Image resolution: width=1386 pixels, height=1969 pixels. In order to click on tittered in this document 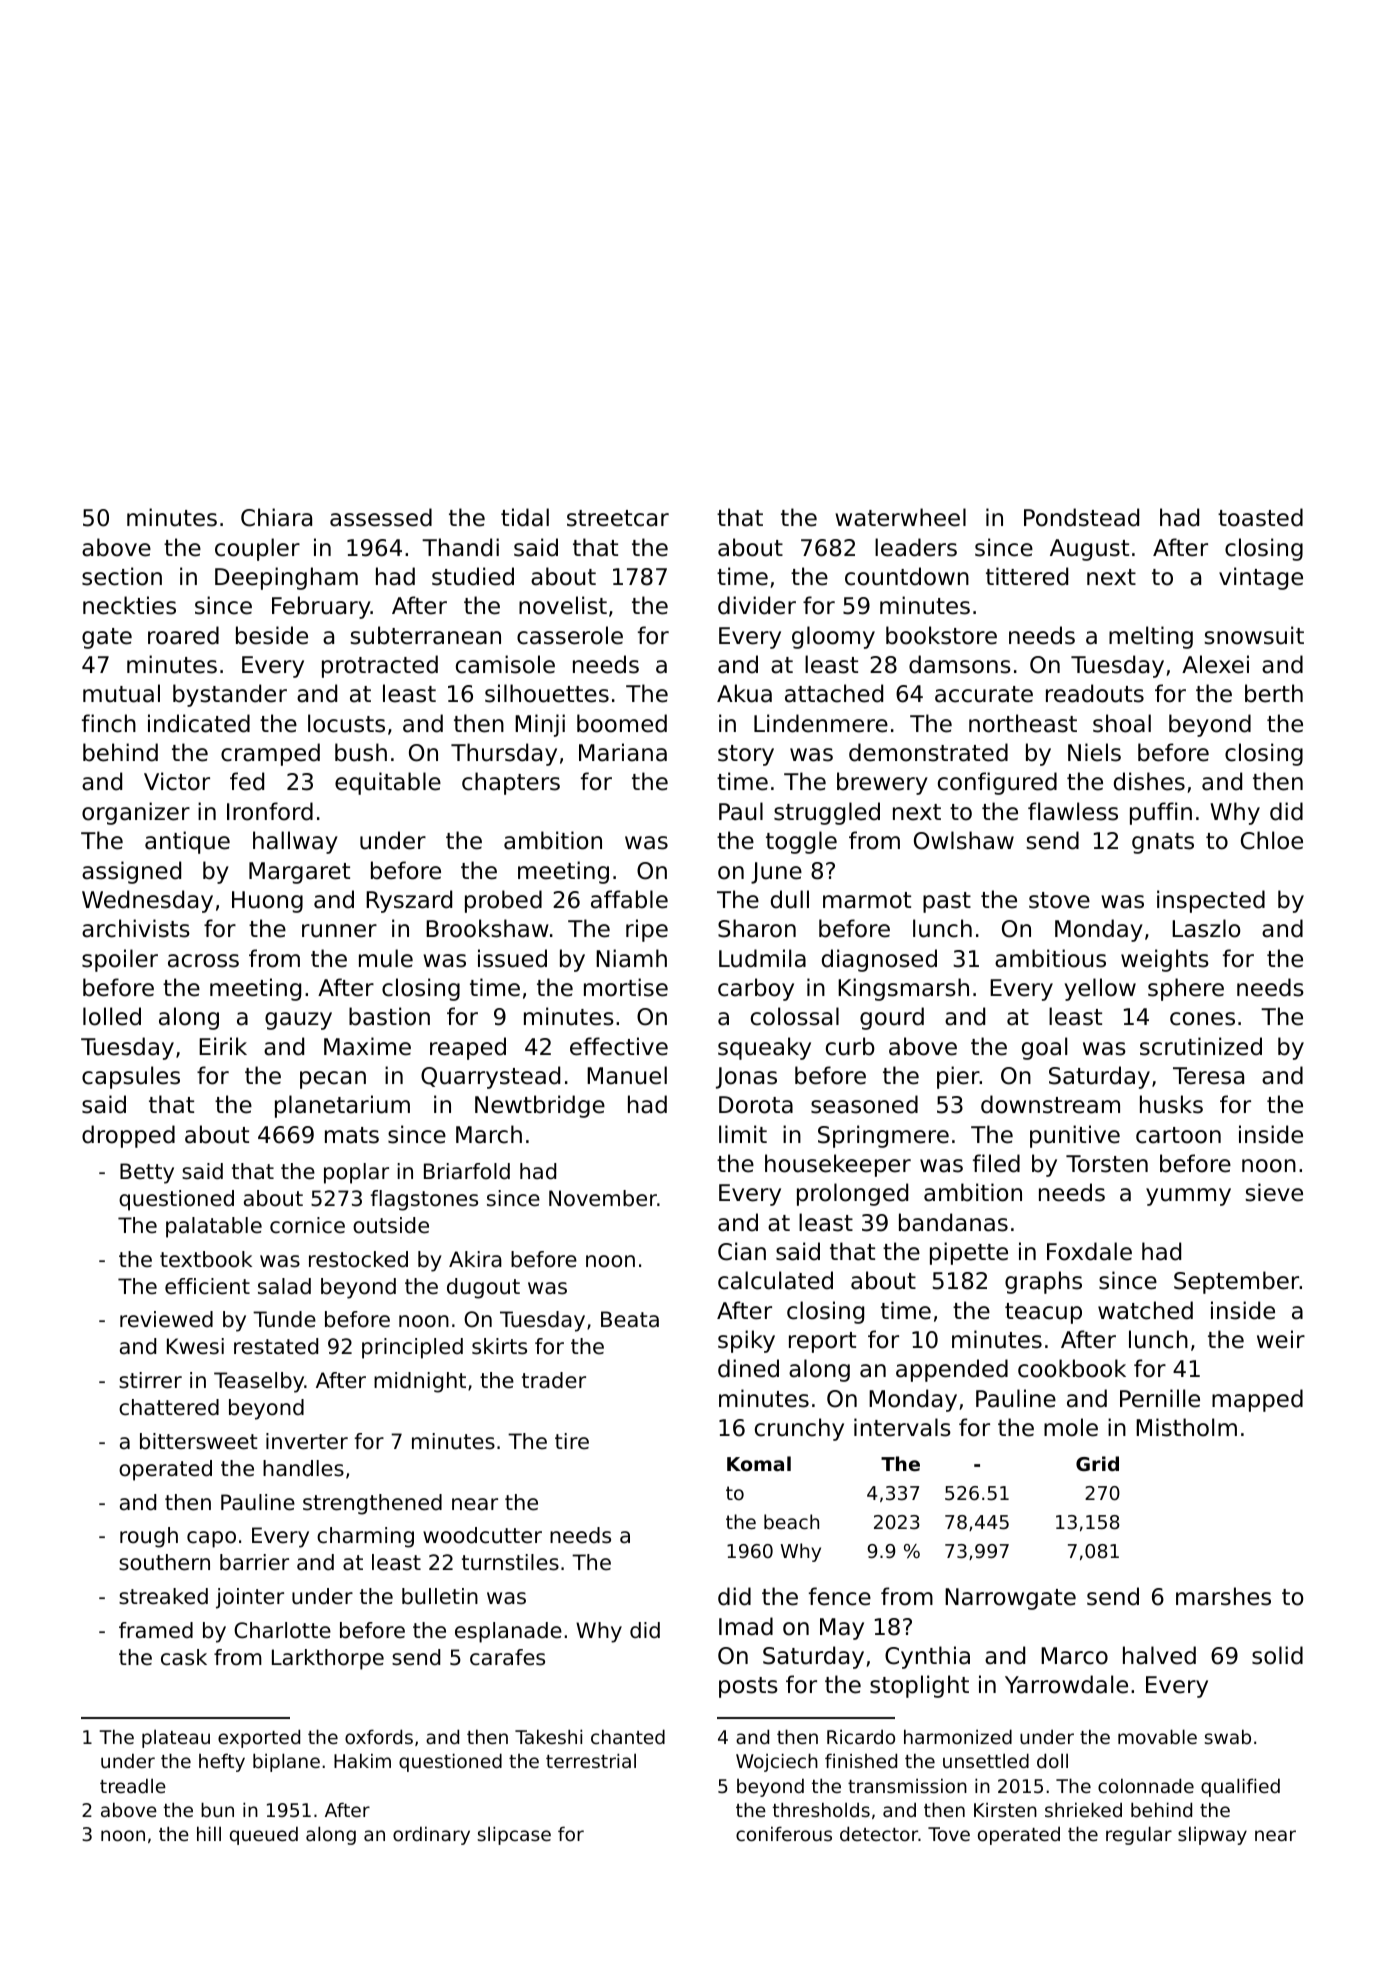, I will do `click(1027, 576)`.
